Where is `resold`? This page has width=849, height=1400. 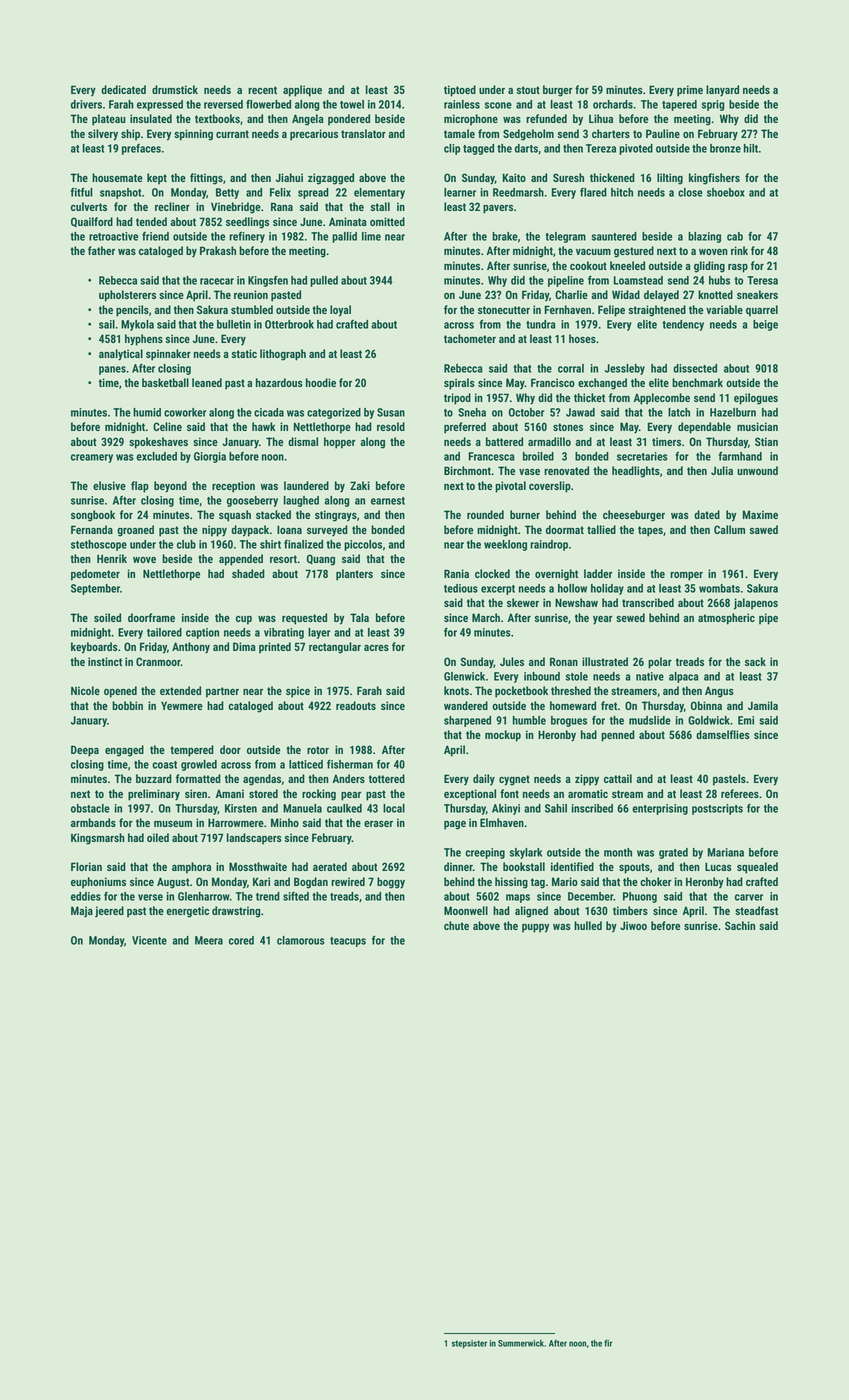 resold is located at coordinates (391, 426).
